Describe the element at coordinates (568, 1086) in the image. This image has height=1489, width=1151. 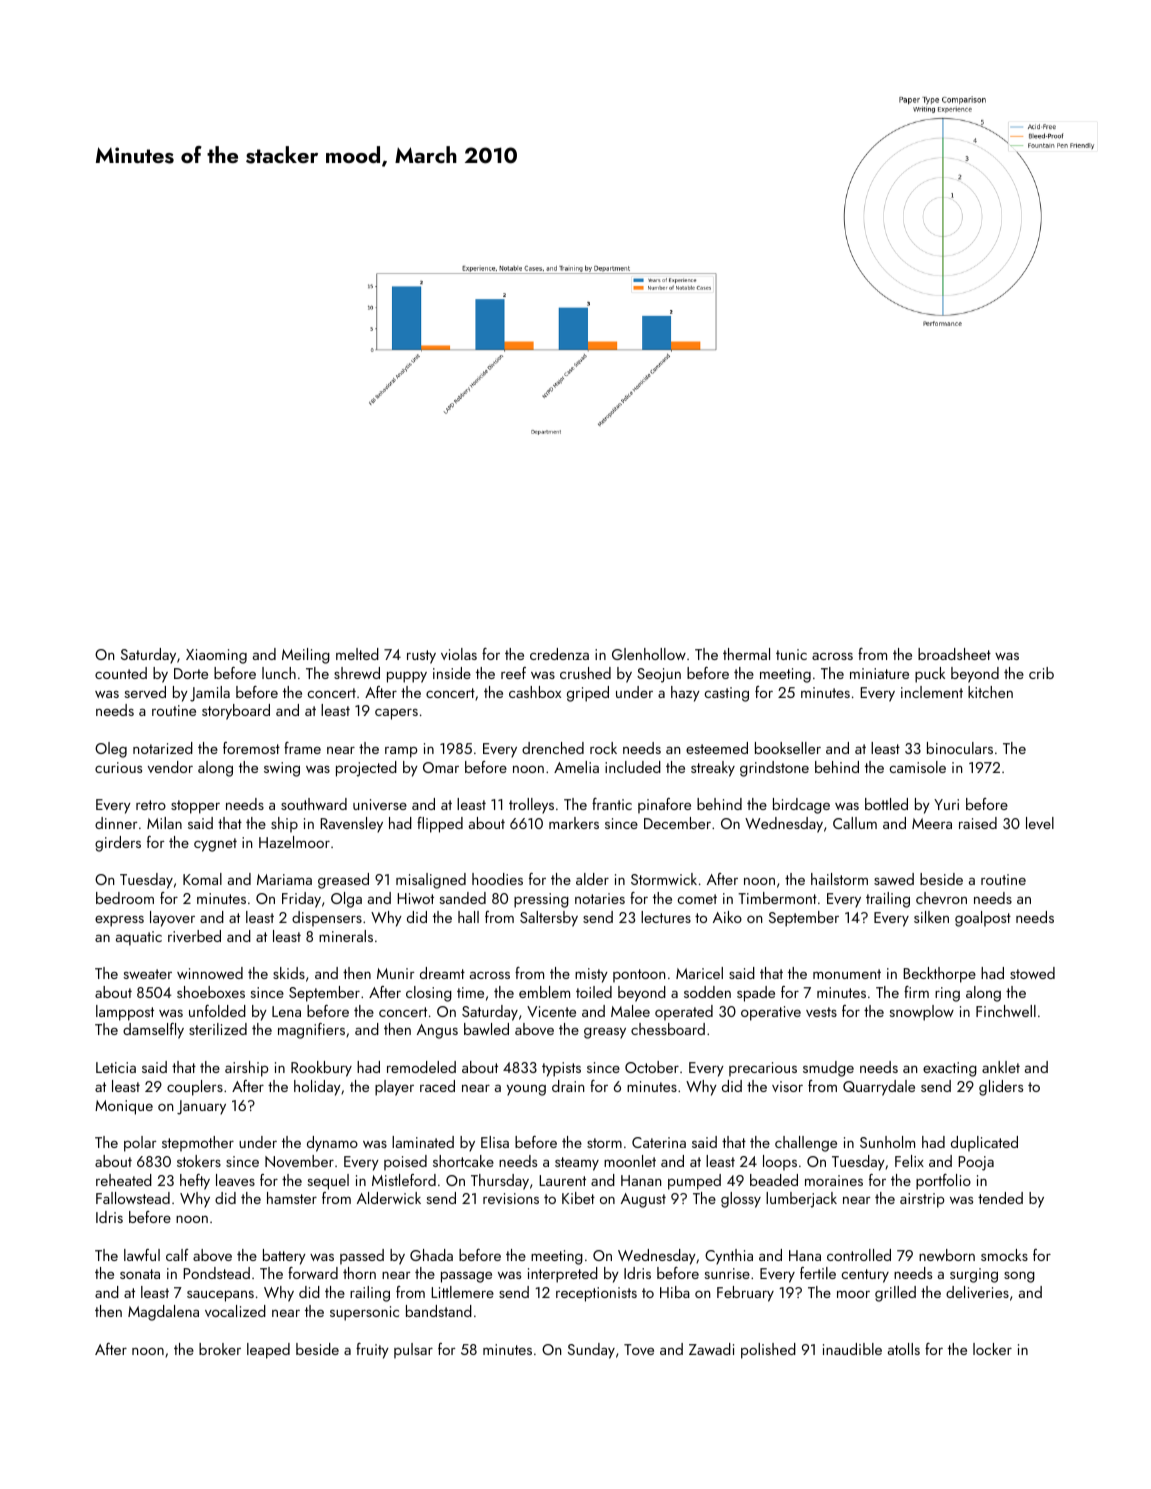
I see `drain` at that location.
